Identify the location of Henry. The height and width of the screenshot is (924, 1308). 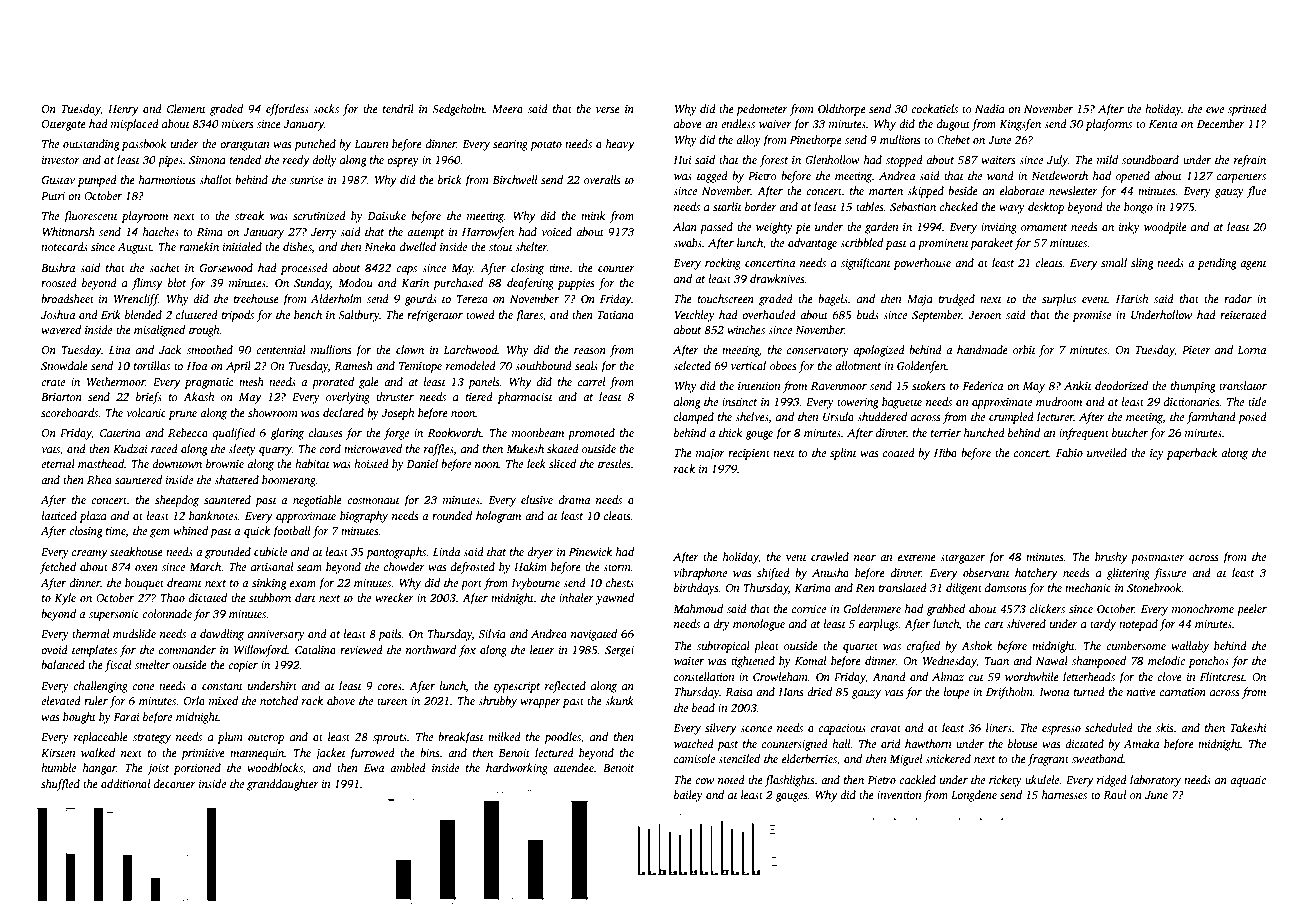
(123, 110).
